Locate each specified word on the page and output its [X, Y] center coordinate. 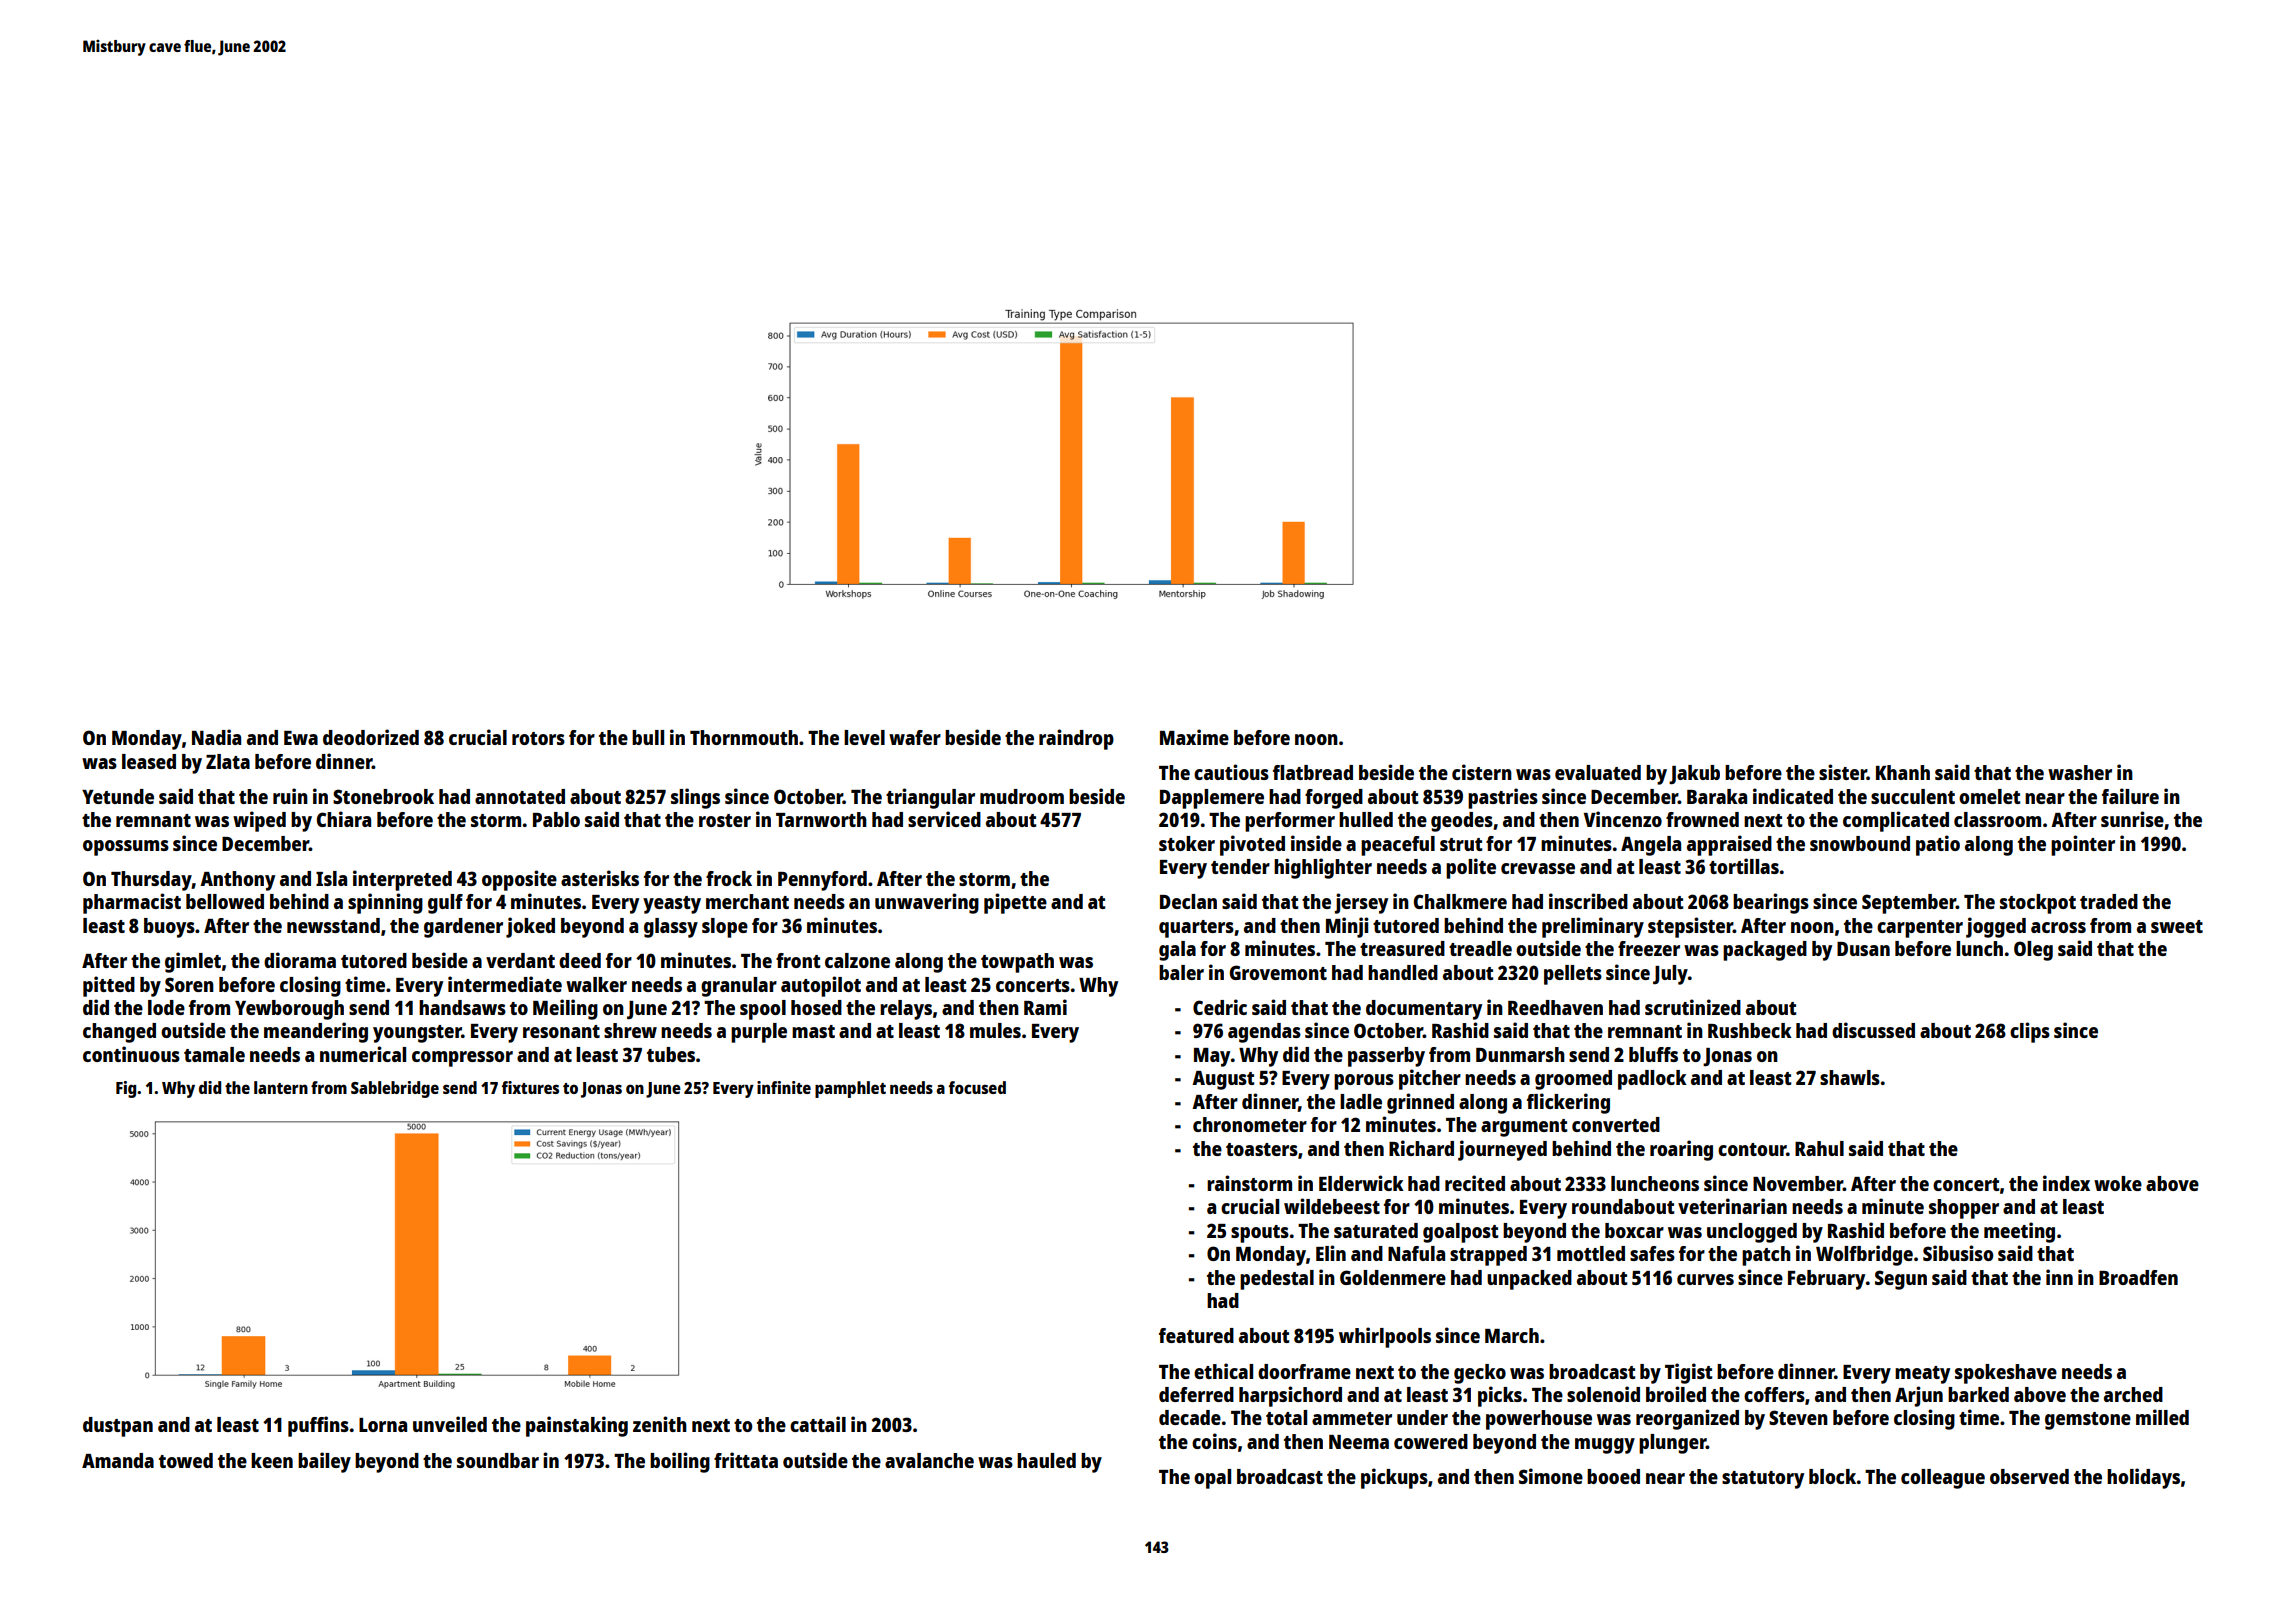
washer [2080, 772]
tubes [671, 1054]
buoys [169, 928]
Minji [1347, 927]
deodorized [371, 737]
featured [1196, 1335]
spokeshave [2006, 1374]
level [864, 737]
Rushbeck [1750, 1030]
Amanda [118, 1460]
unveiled [450, 1424]
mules [995, 1030]
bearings [1771, 903]
